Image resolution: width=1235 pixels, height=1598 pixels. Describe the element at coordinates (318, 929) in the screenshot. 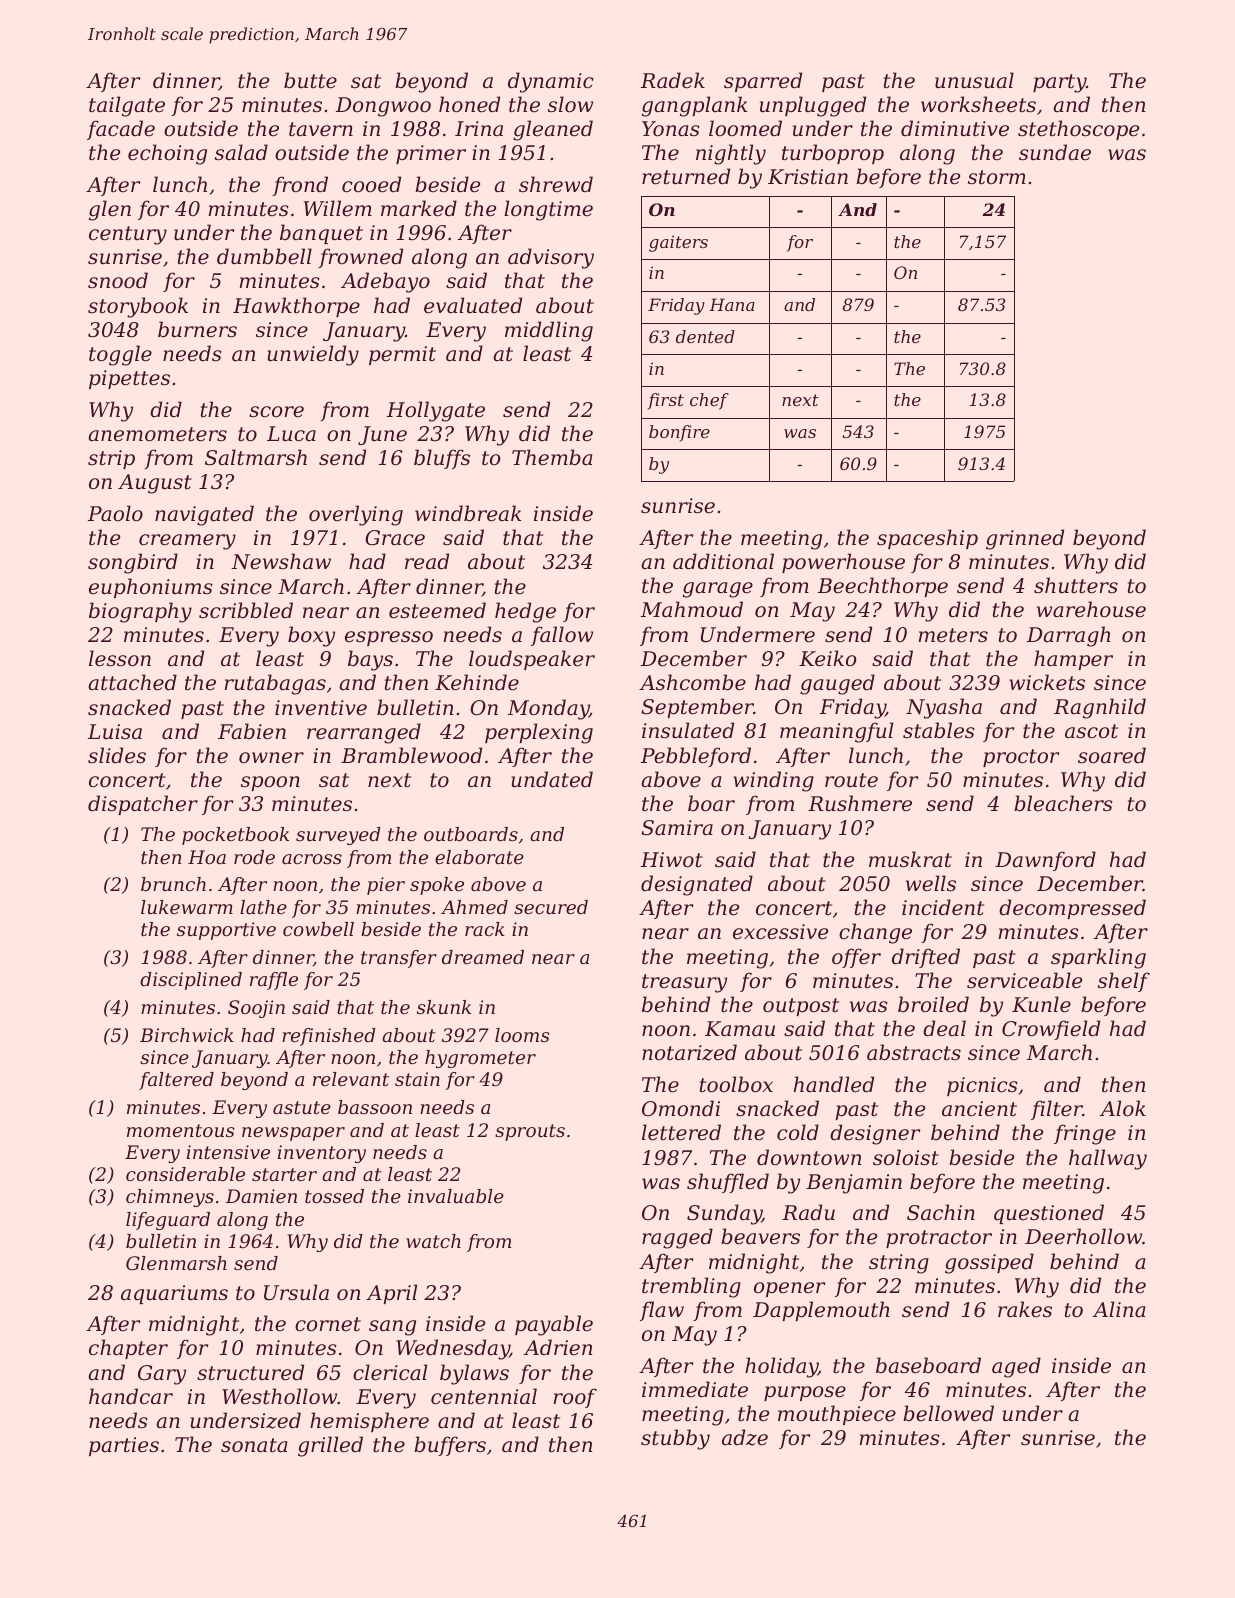

I see `cowbell` at that location.
